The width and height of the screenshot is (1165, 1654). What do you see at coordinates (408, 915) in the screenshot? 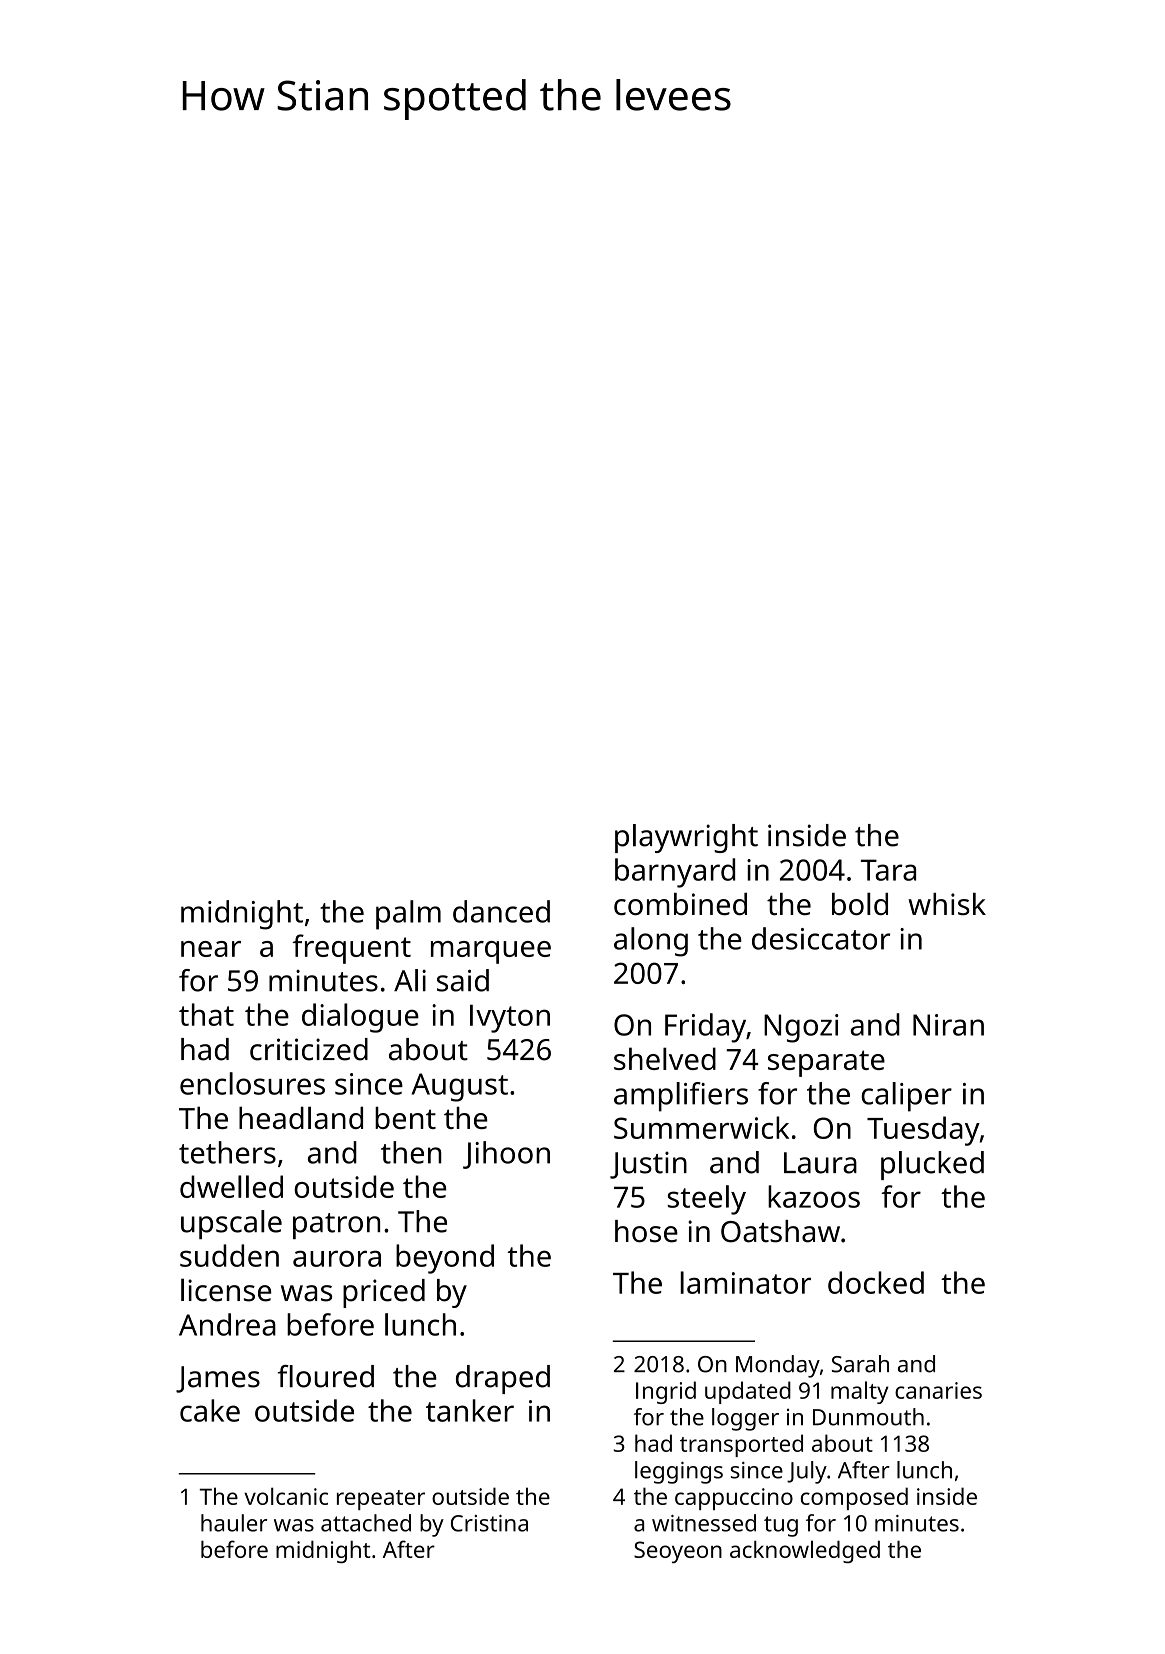
I see `palm` at bounding box center [408, 915].
